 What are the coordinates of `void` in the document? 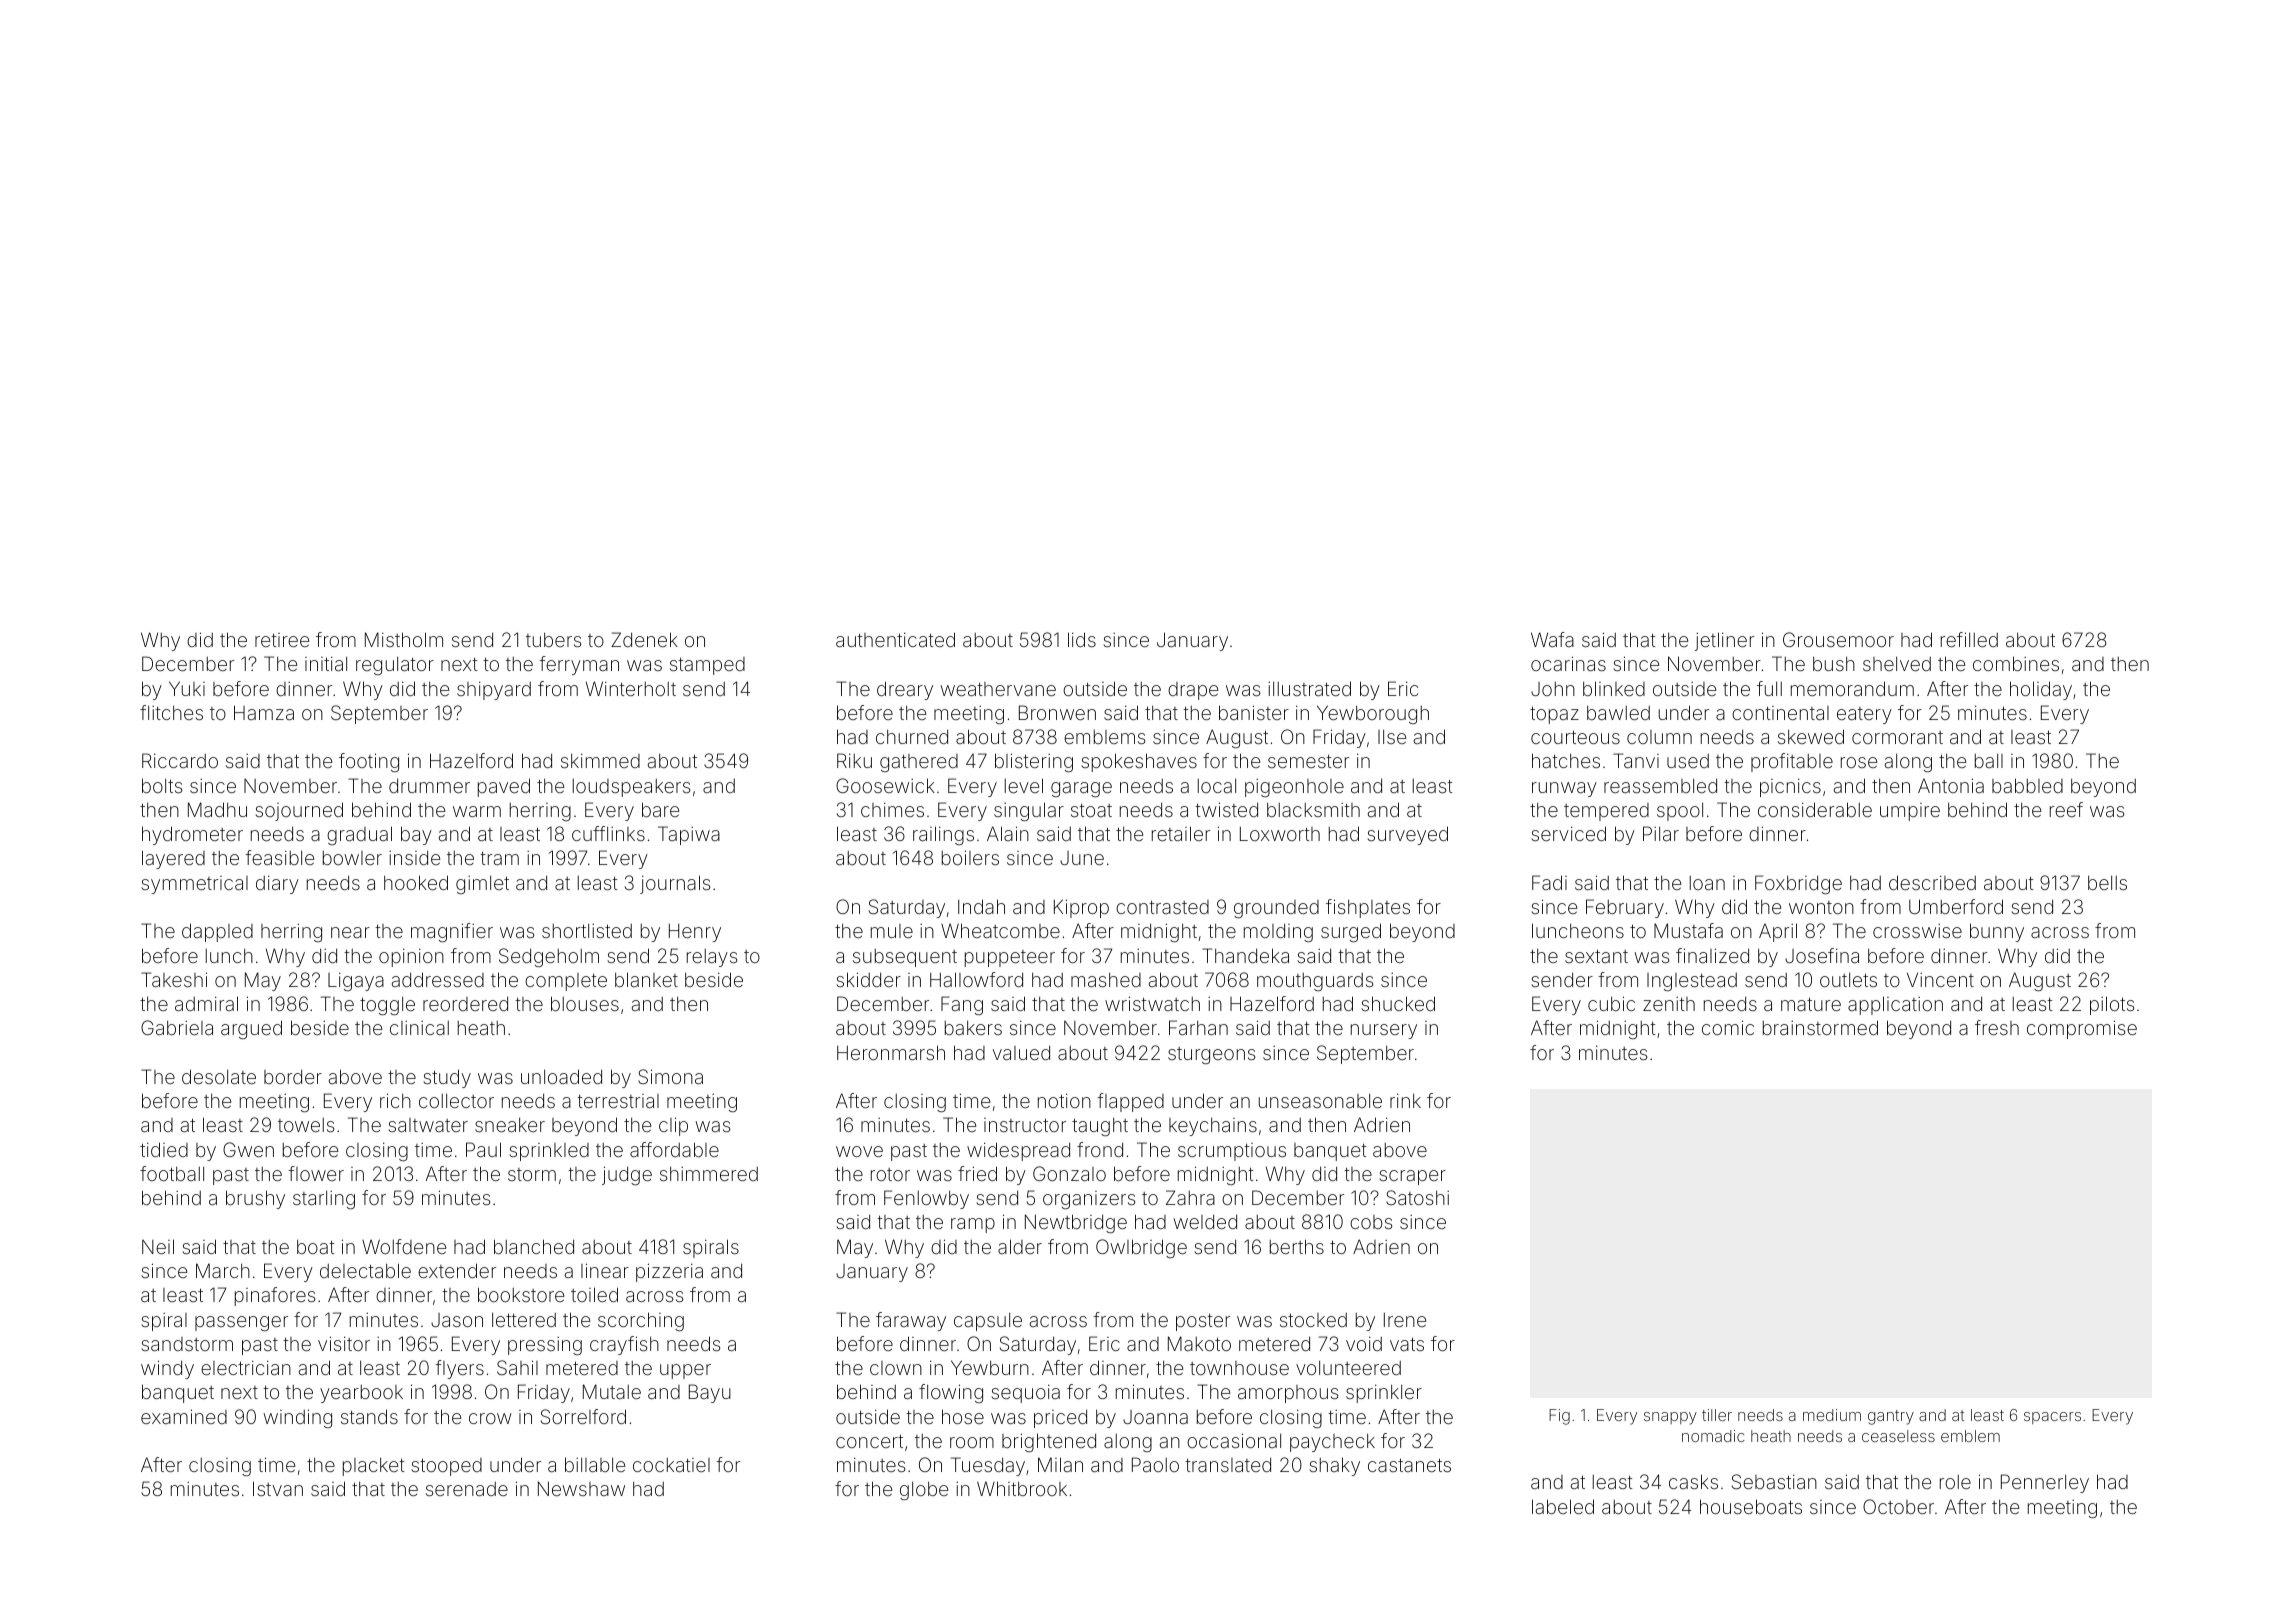 It's located at (1364, 1343).
